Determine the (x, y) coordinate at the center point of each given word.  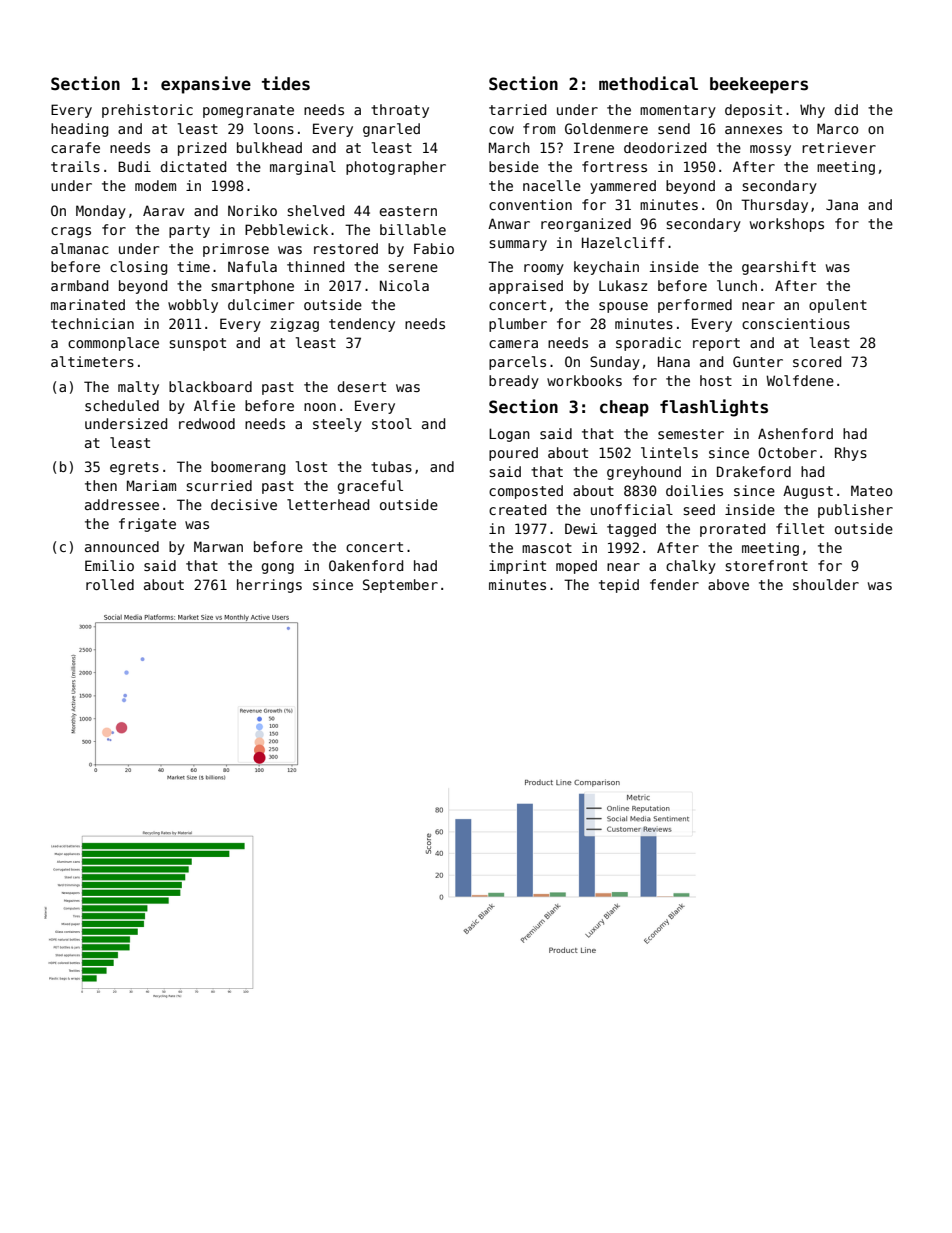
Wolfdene (800, 380)
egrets (134, 468)
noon (320, 407)
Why (812, 111)
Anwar (509, 223)
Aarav (163, 210)
